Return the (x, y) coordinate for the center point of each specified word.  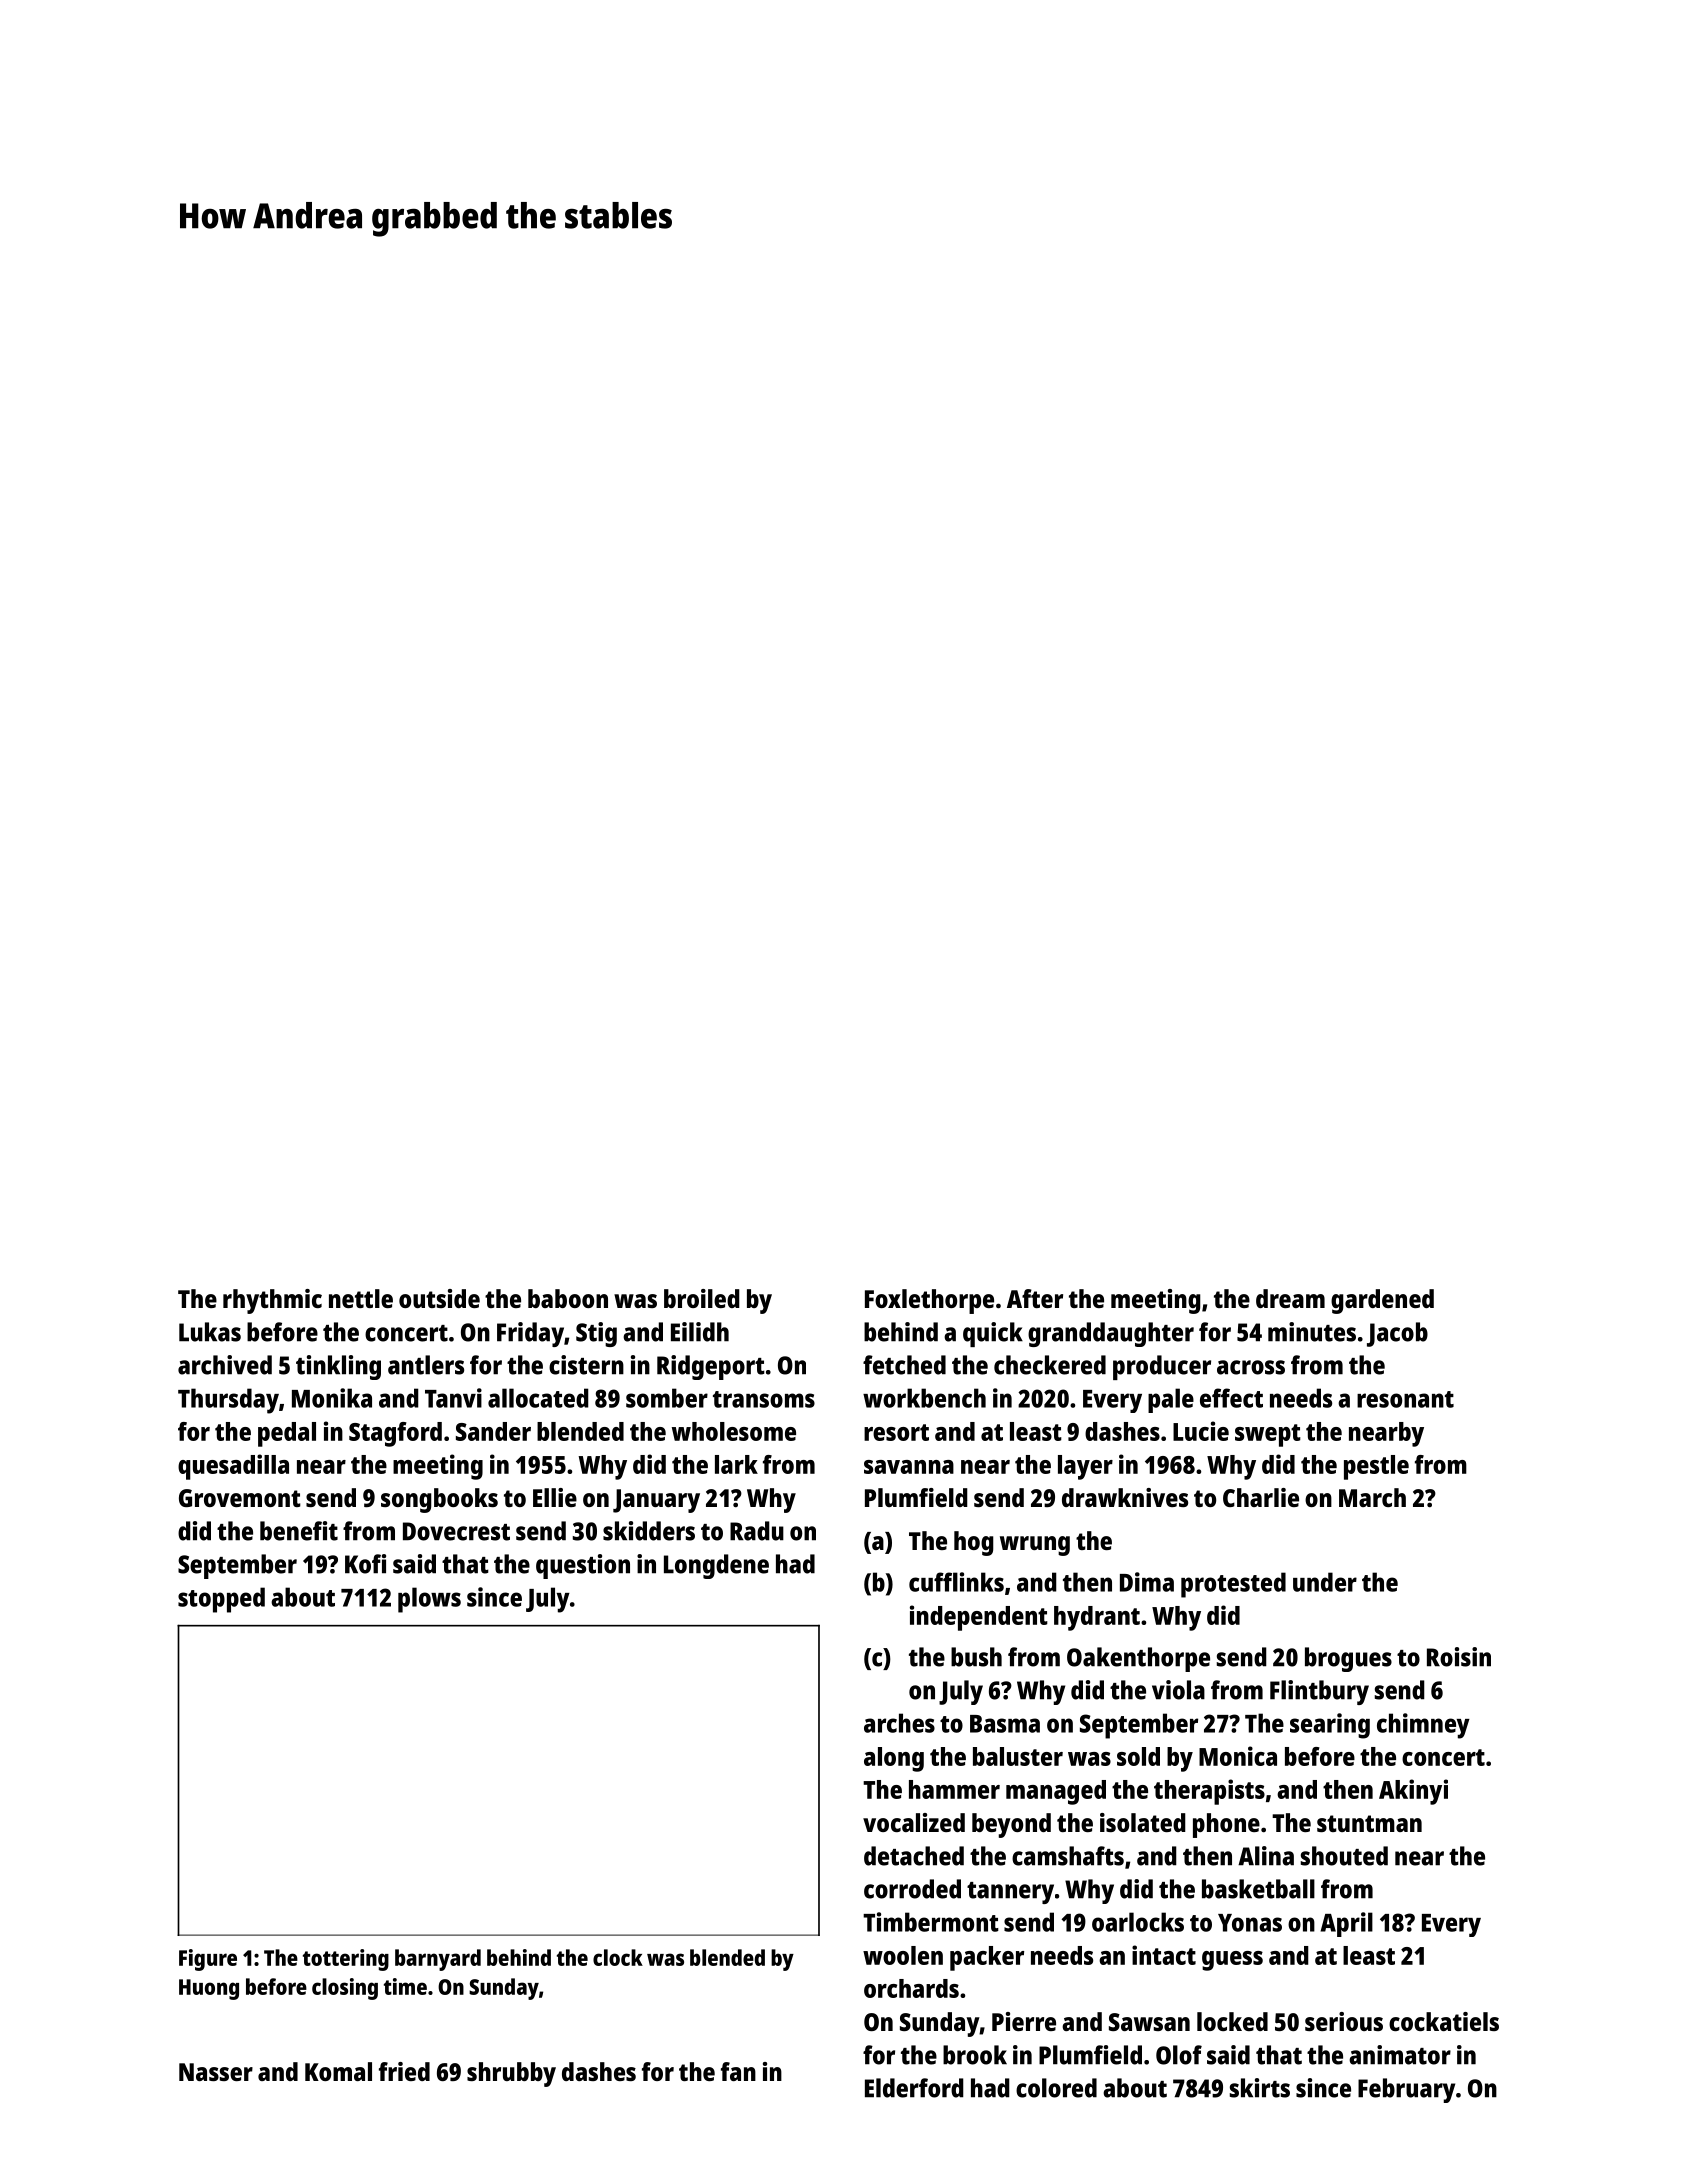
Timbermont (931, 1922)
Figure (208, 1960)
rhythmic (272, 1301)
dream (1290, 1298)
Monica (1238, 1756)
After (1035, 1298)
